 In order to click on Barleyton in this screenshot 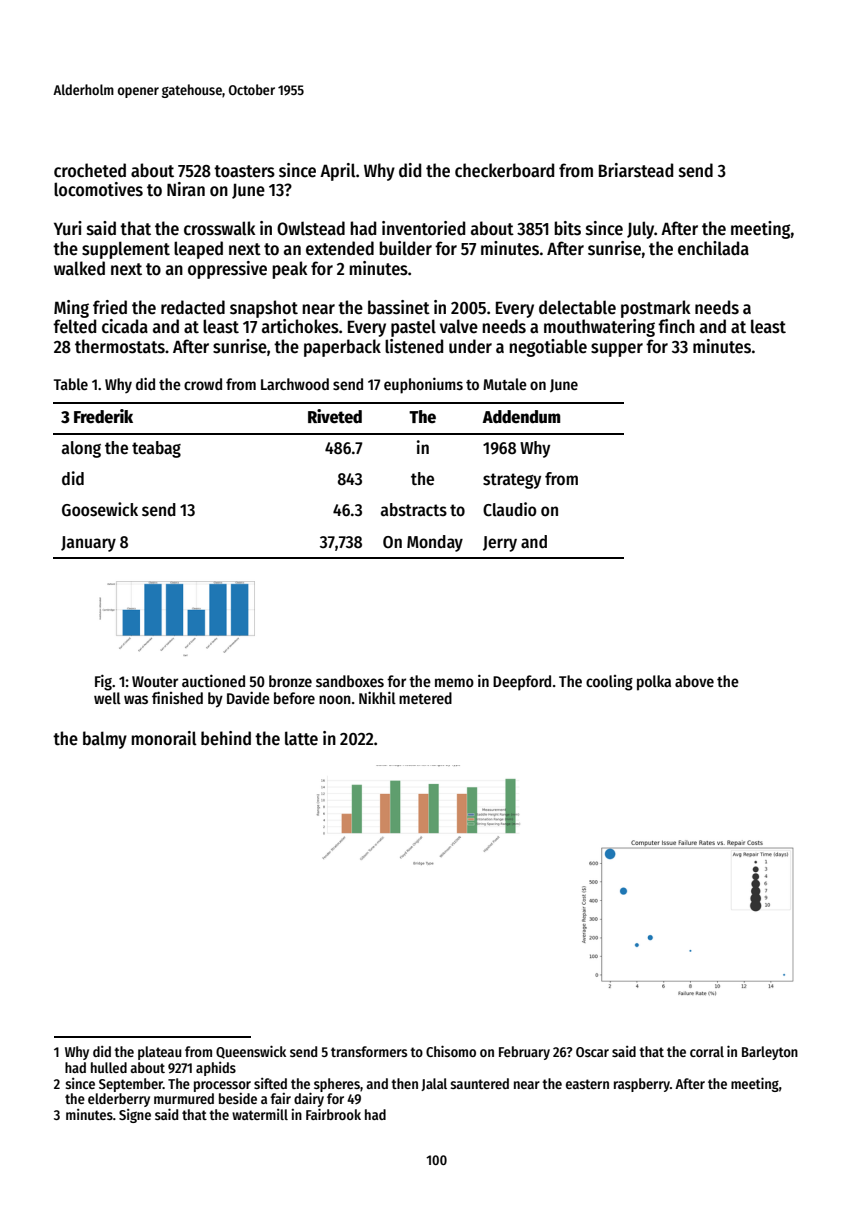, I will do `click(770, 1053)`.
